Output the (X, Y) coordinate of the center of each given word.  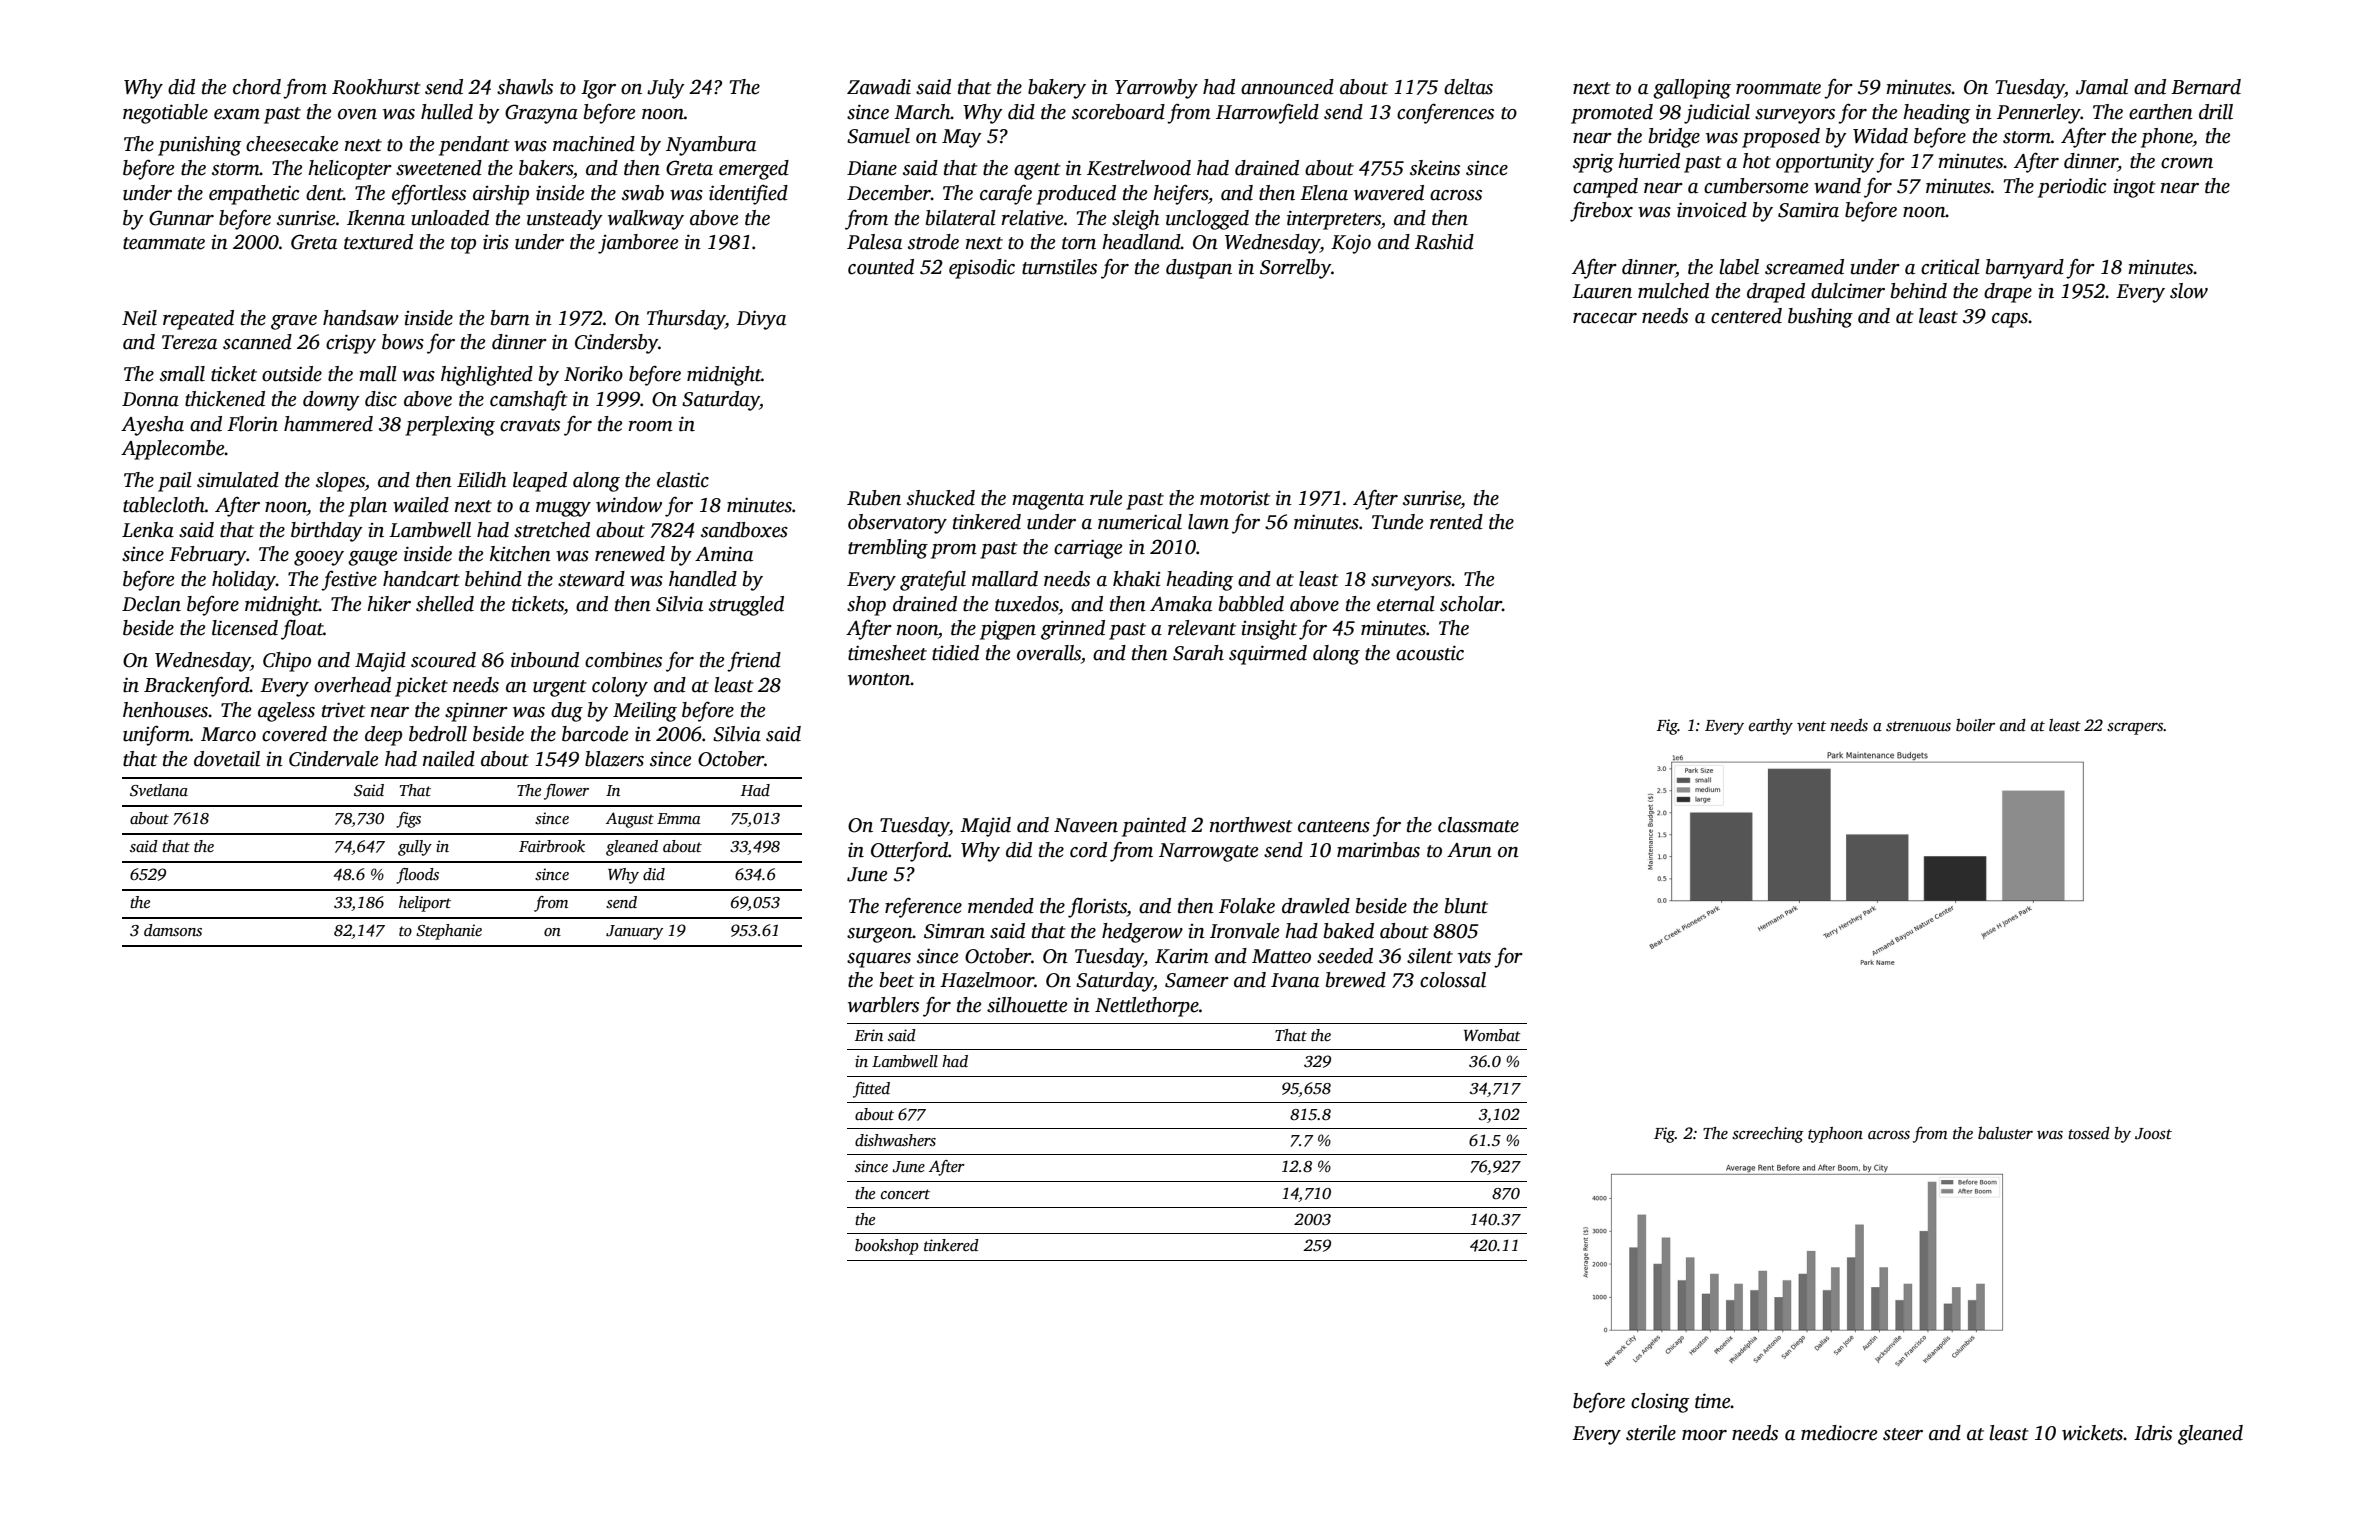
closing (1660, 1403)
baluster (2005, 1133)
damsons (173, 930)
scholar (1471, 604)
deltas (1468, 87)
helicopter (350, 170)
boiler (1975, 725)
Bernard (2206, 87)
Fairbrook (552, 846)
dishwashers (895, 1140)
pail (175, 482)
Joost (2153, 1134)
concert (905, 1194)
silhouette (1027, 1005)
